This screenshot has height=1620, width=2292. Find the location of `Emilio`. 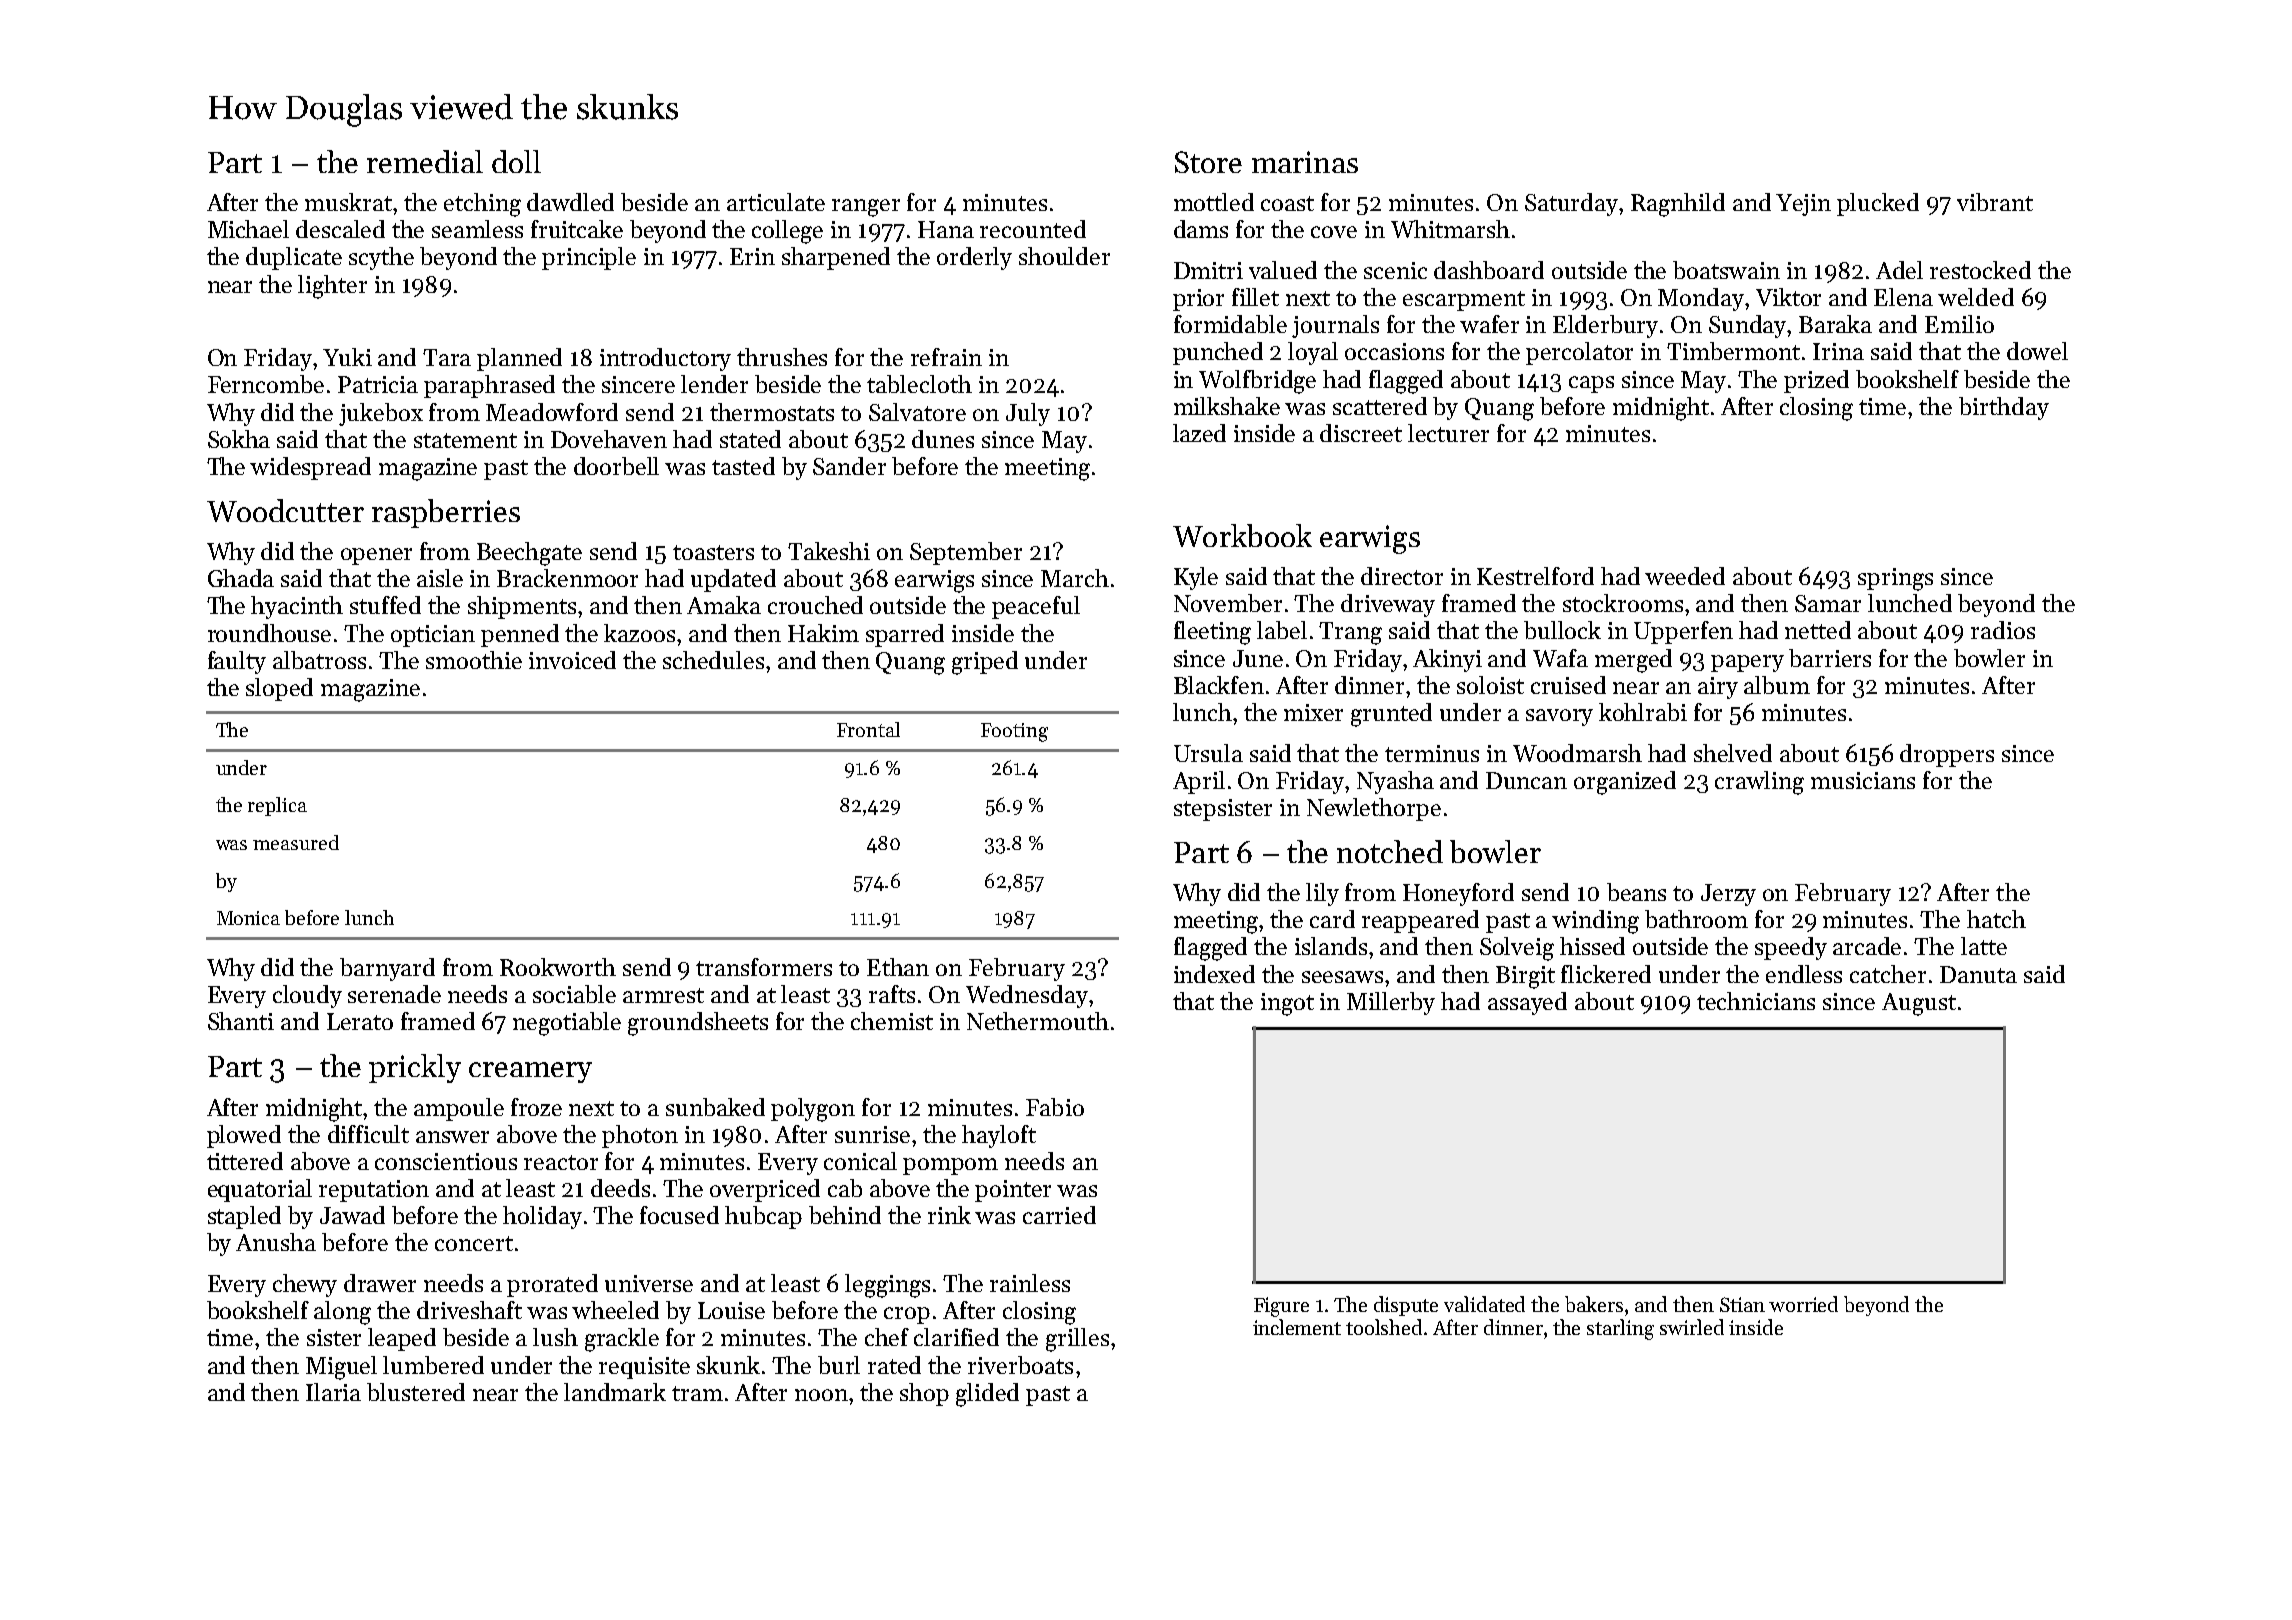

Emilio is located at coordinates (1959, 324).
